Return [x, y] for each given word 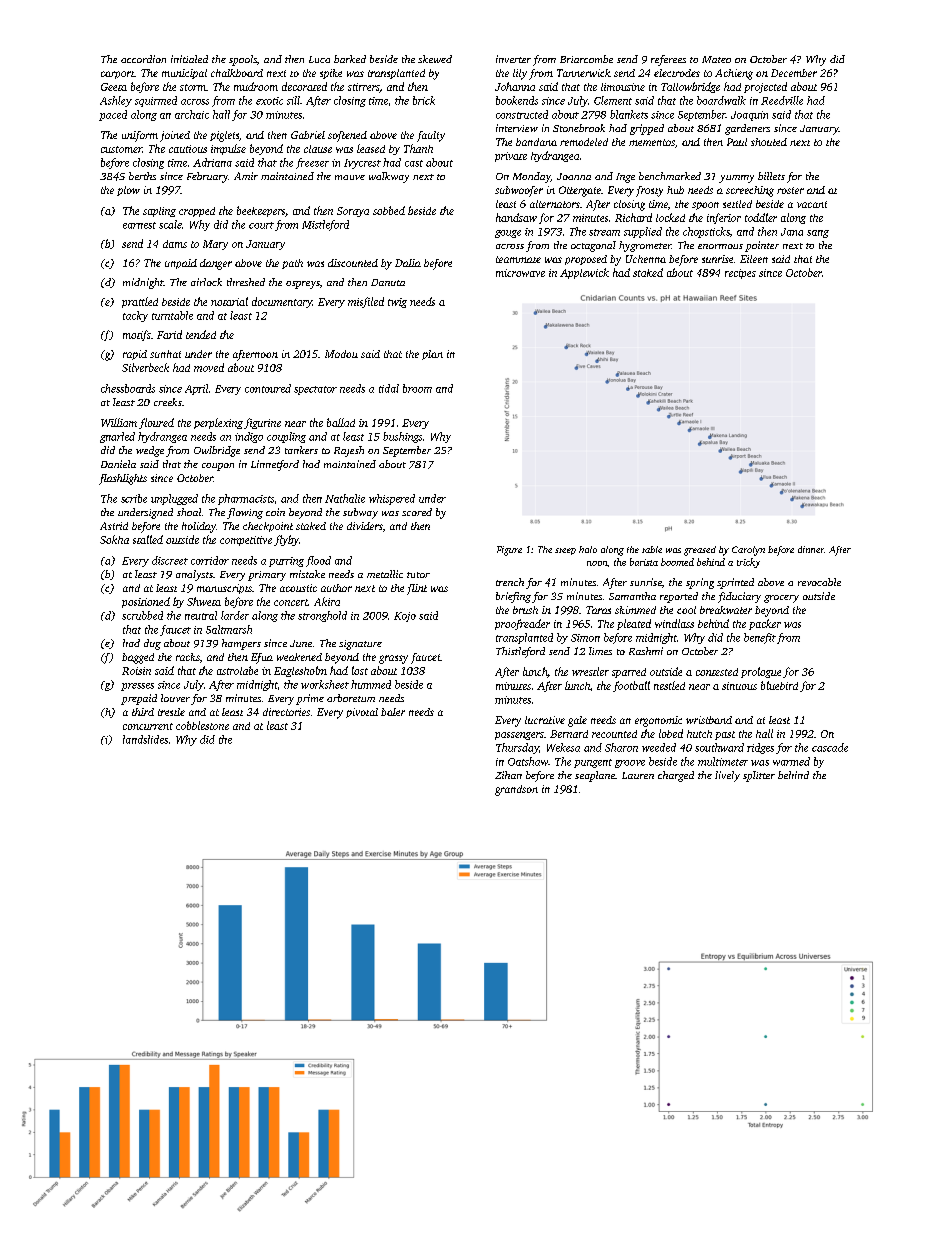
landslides [145, 739]
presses [137, 687]
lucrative [545, 720]
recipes [740, 274]
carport [117, 75]
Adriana [212, 162]
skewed [435, 59]
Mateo [716, 59]
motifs [137, 335]
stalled [148, 539]
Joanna [574, 176]
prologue [761, 672]
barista [644, 562]
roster [790, 190]
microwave [520, 273]
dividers [364, 526]
